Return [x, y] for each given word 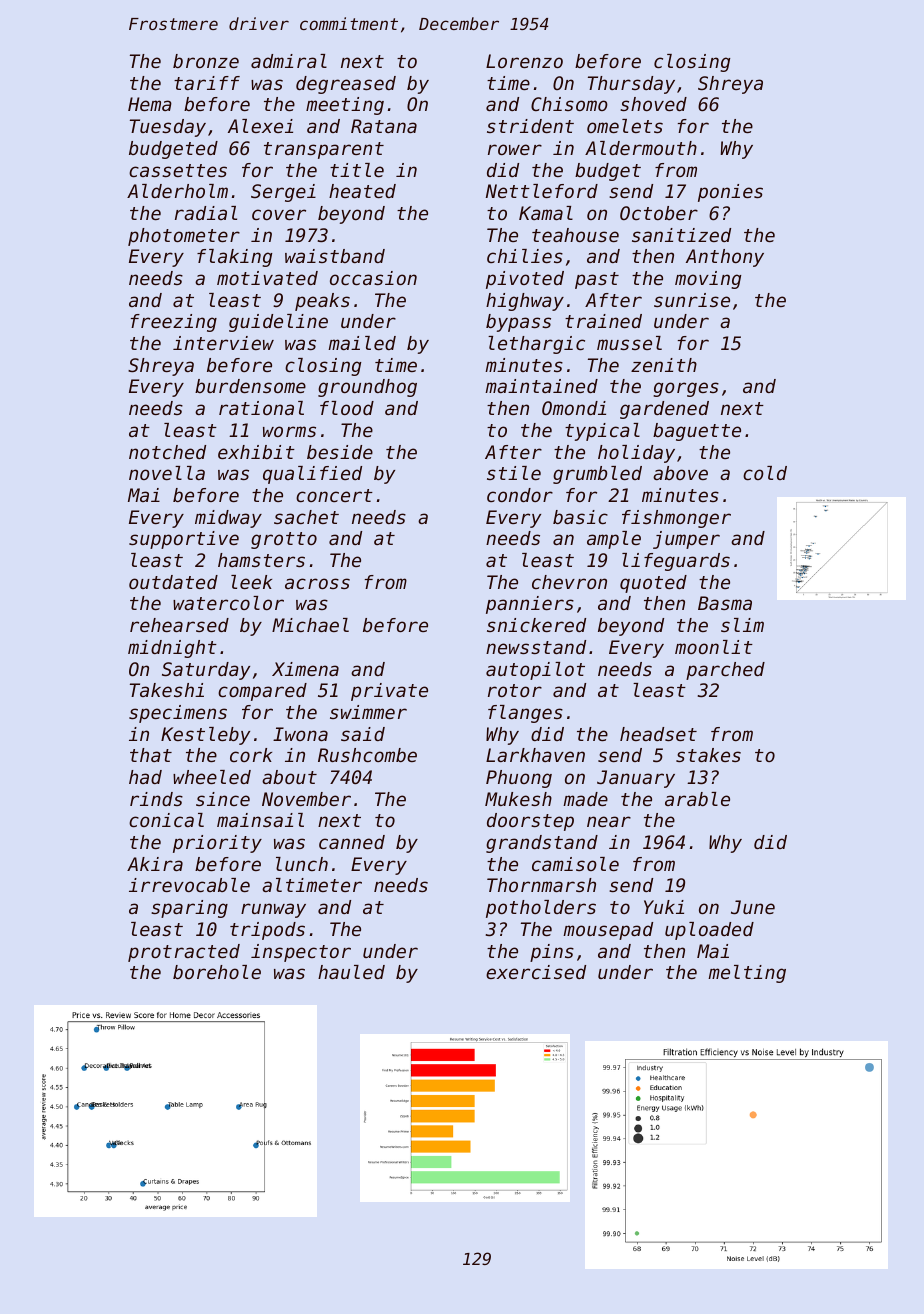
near [609, 821]
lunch [302, 864]
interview [223, 343]
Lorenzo [524, 61]
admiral [289, 61]
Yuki [664, 907]
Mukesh [518, 799]
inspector [301, 953]
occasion [373, 278]
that [151, 755]
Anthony [725, 258]
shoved [653, 104]
